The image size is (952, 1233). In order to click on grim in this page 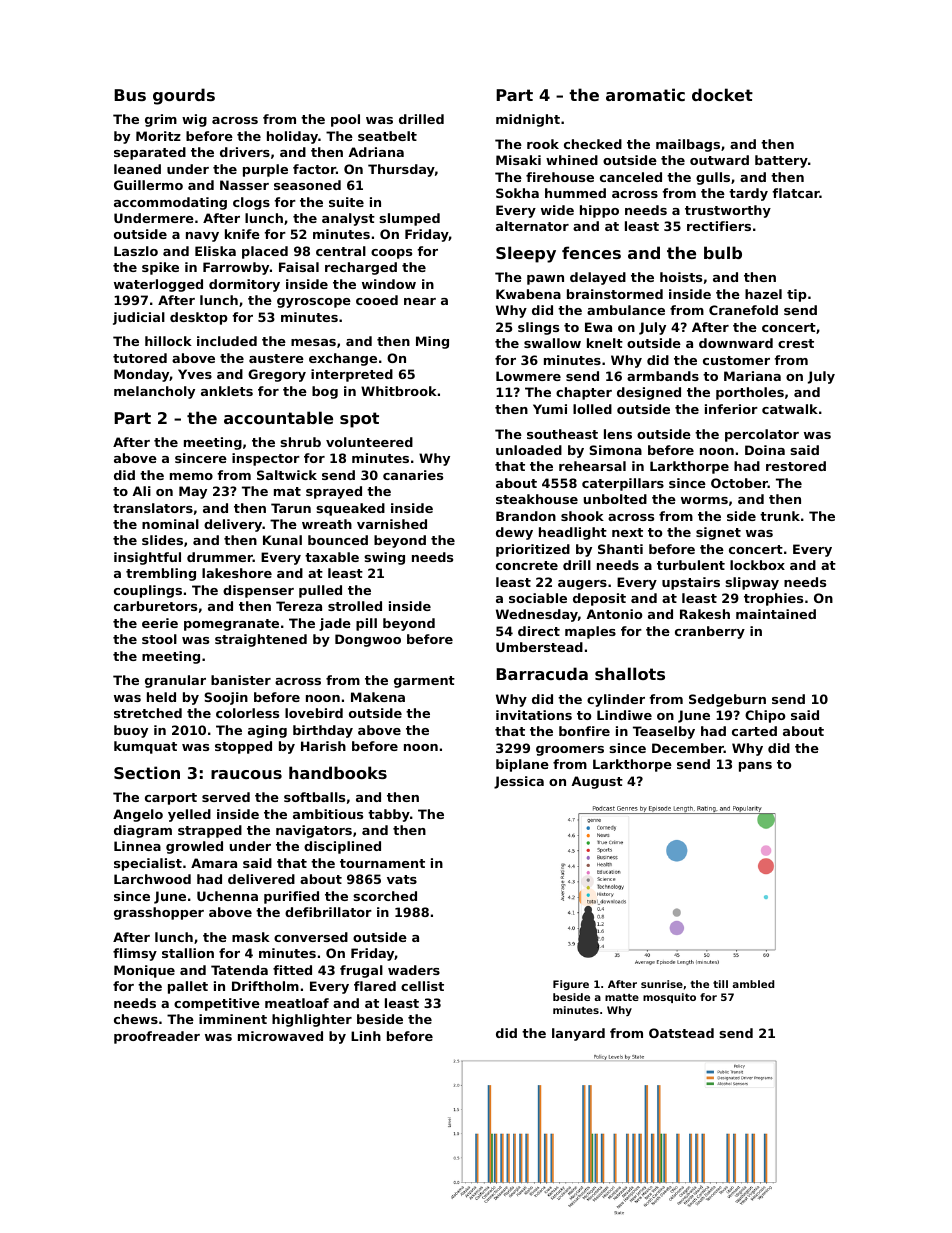, I will do `click(161, 120)`.
